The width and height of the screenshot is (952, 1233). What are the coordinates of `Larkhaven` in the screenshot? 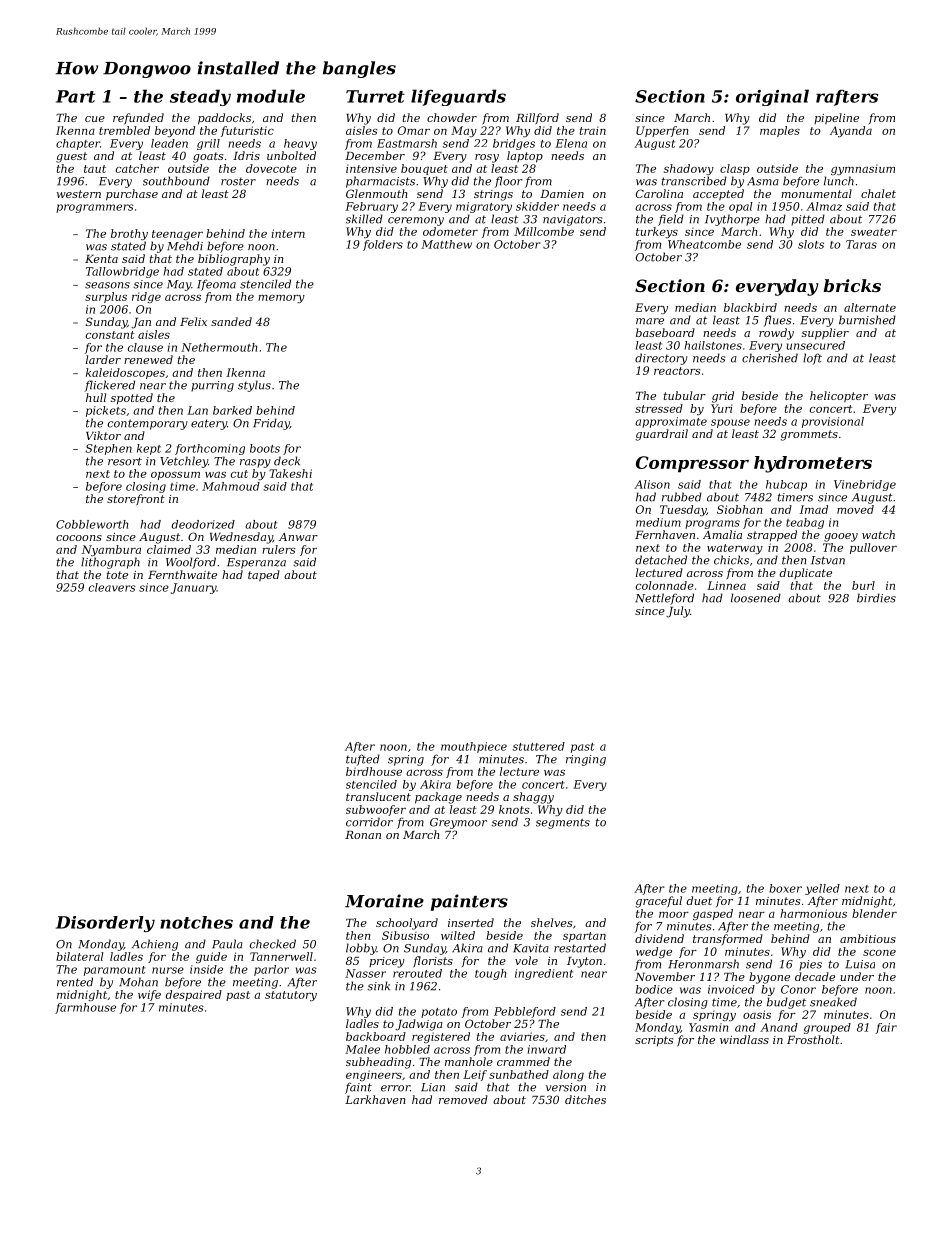 It's located at (375, 1099).
